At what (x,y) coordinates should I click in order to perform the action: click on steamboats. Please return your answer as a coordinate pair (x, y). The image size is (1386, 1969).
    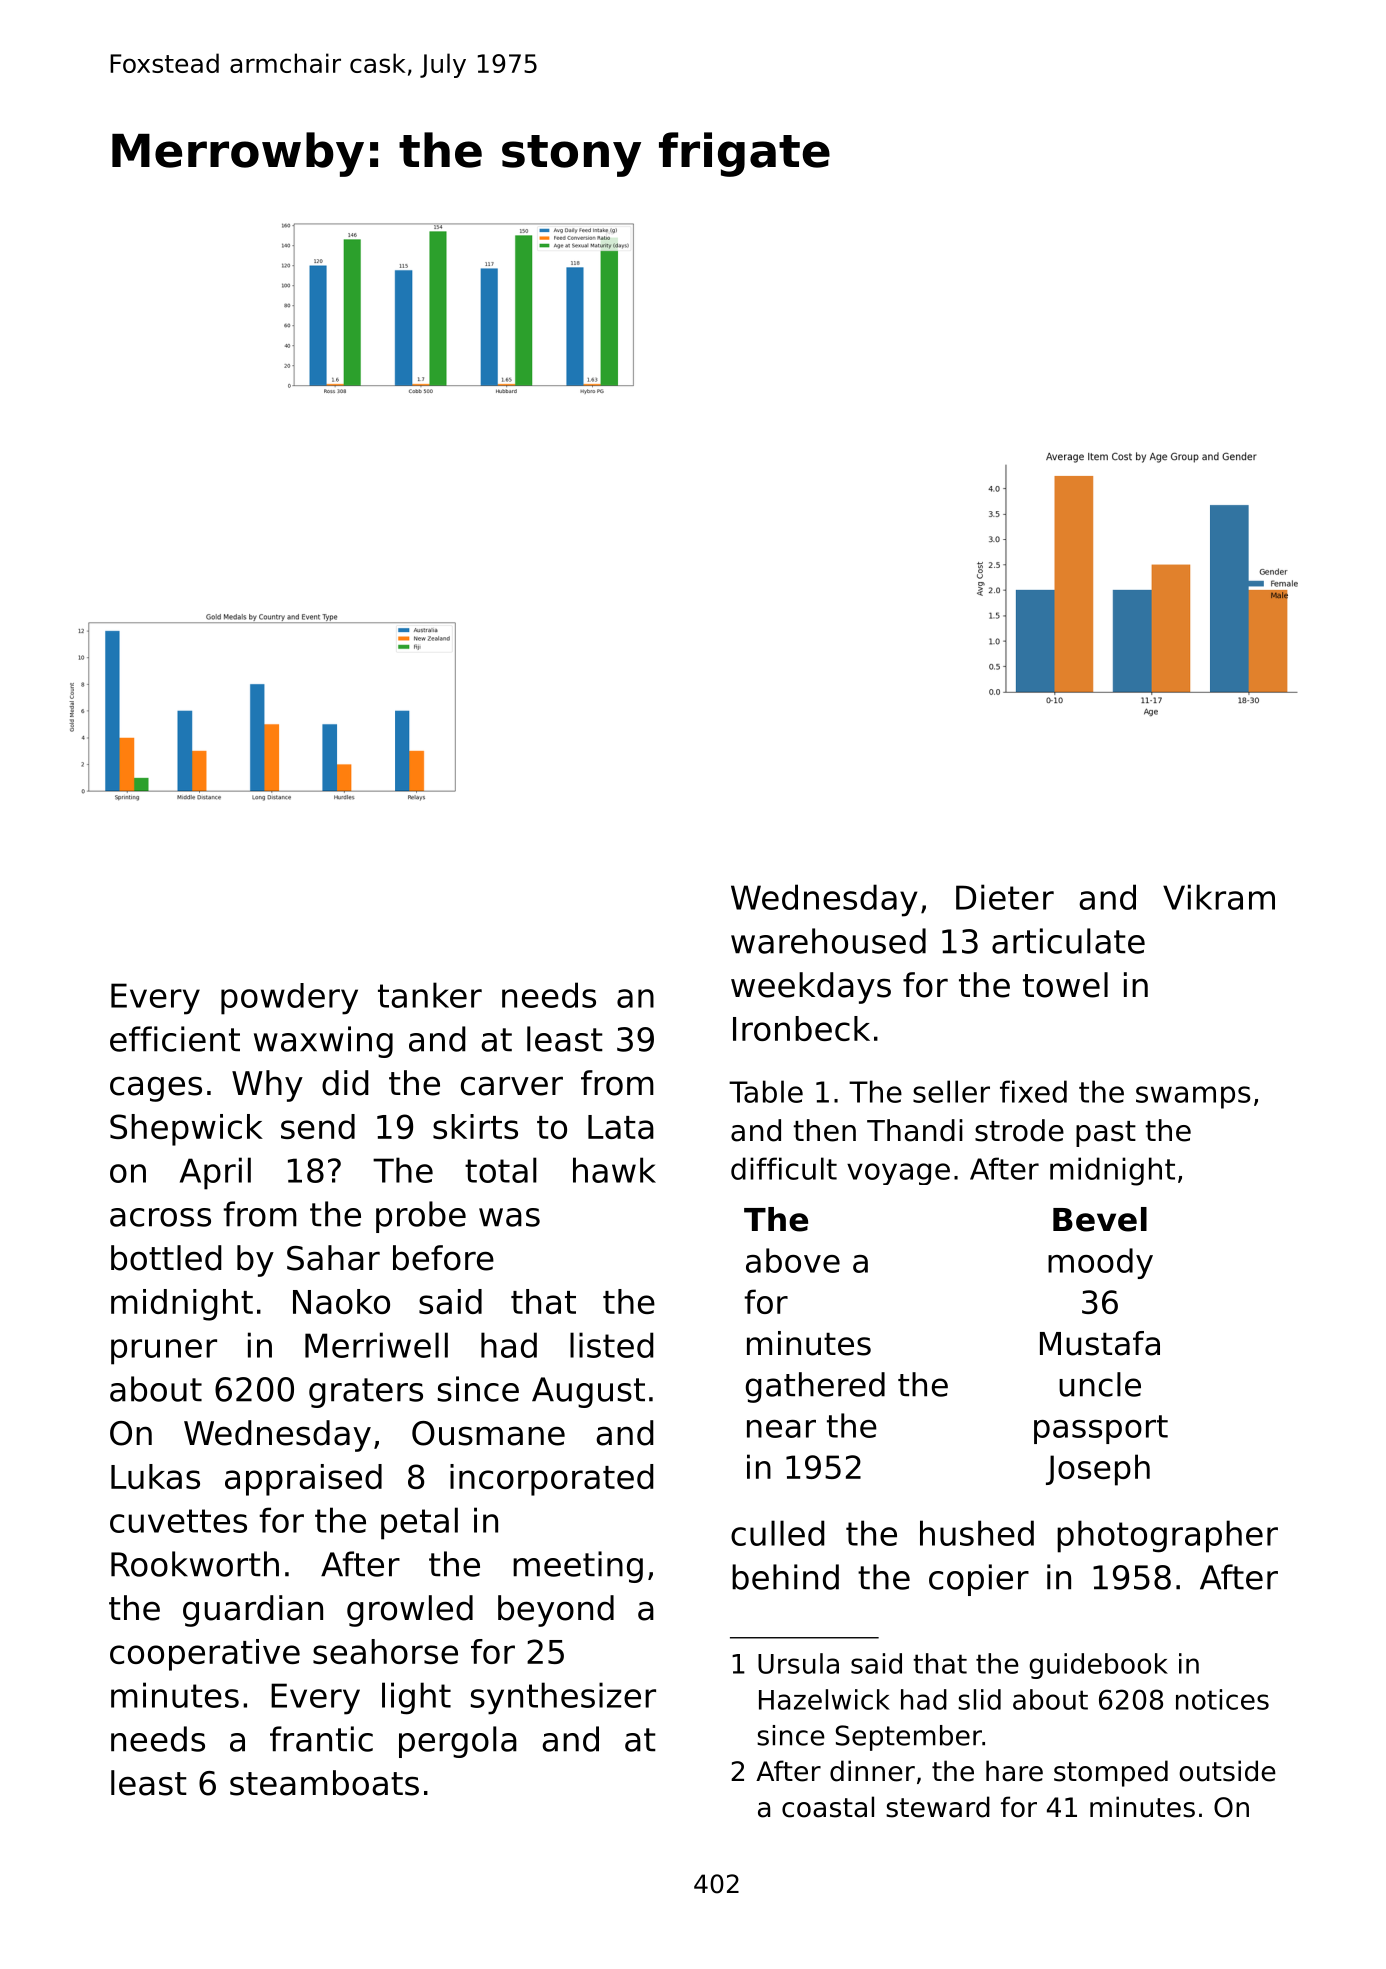
    Looking at the image, I should click on (324, 1783).
